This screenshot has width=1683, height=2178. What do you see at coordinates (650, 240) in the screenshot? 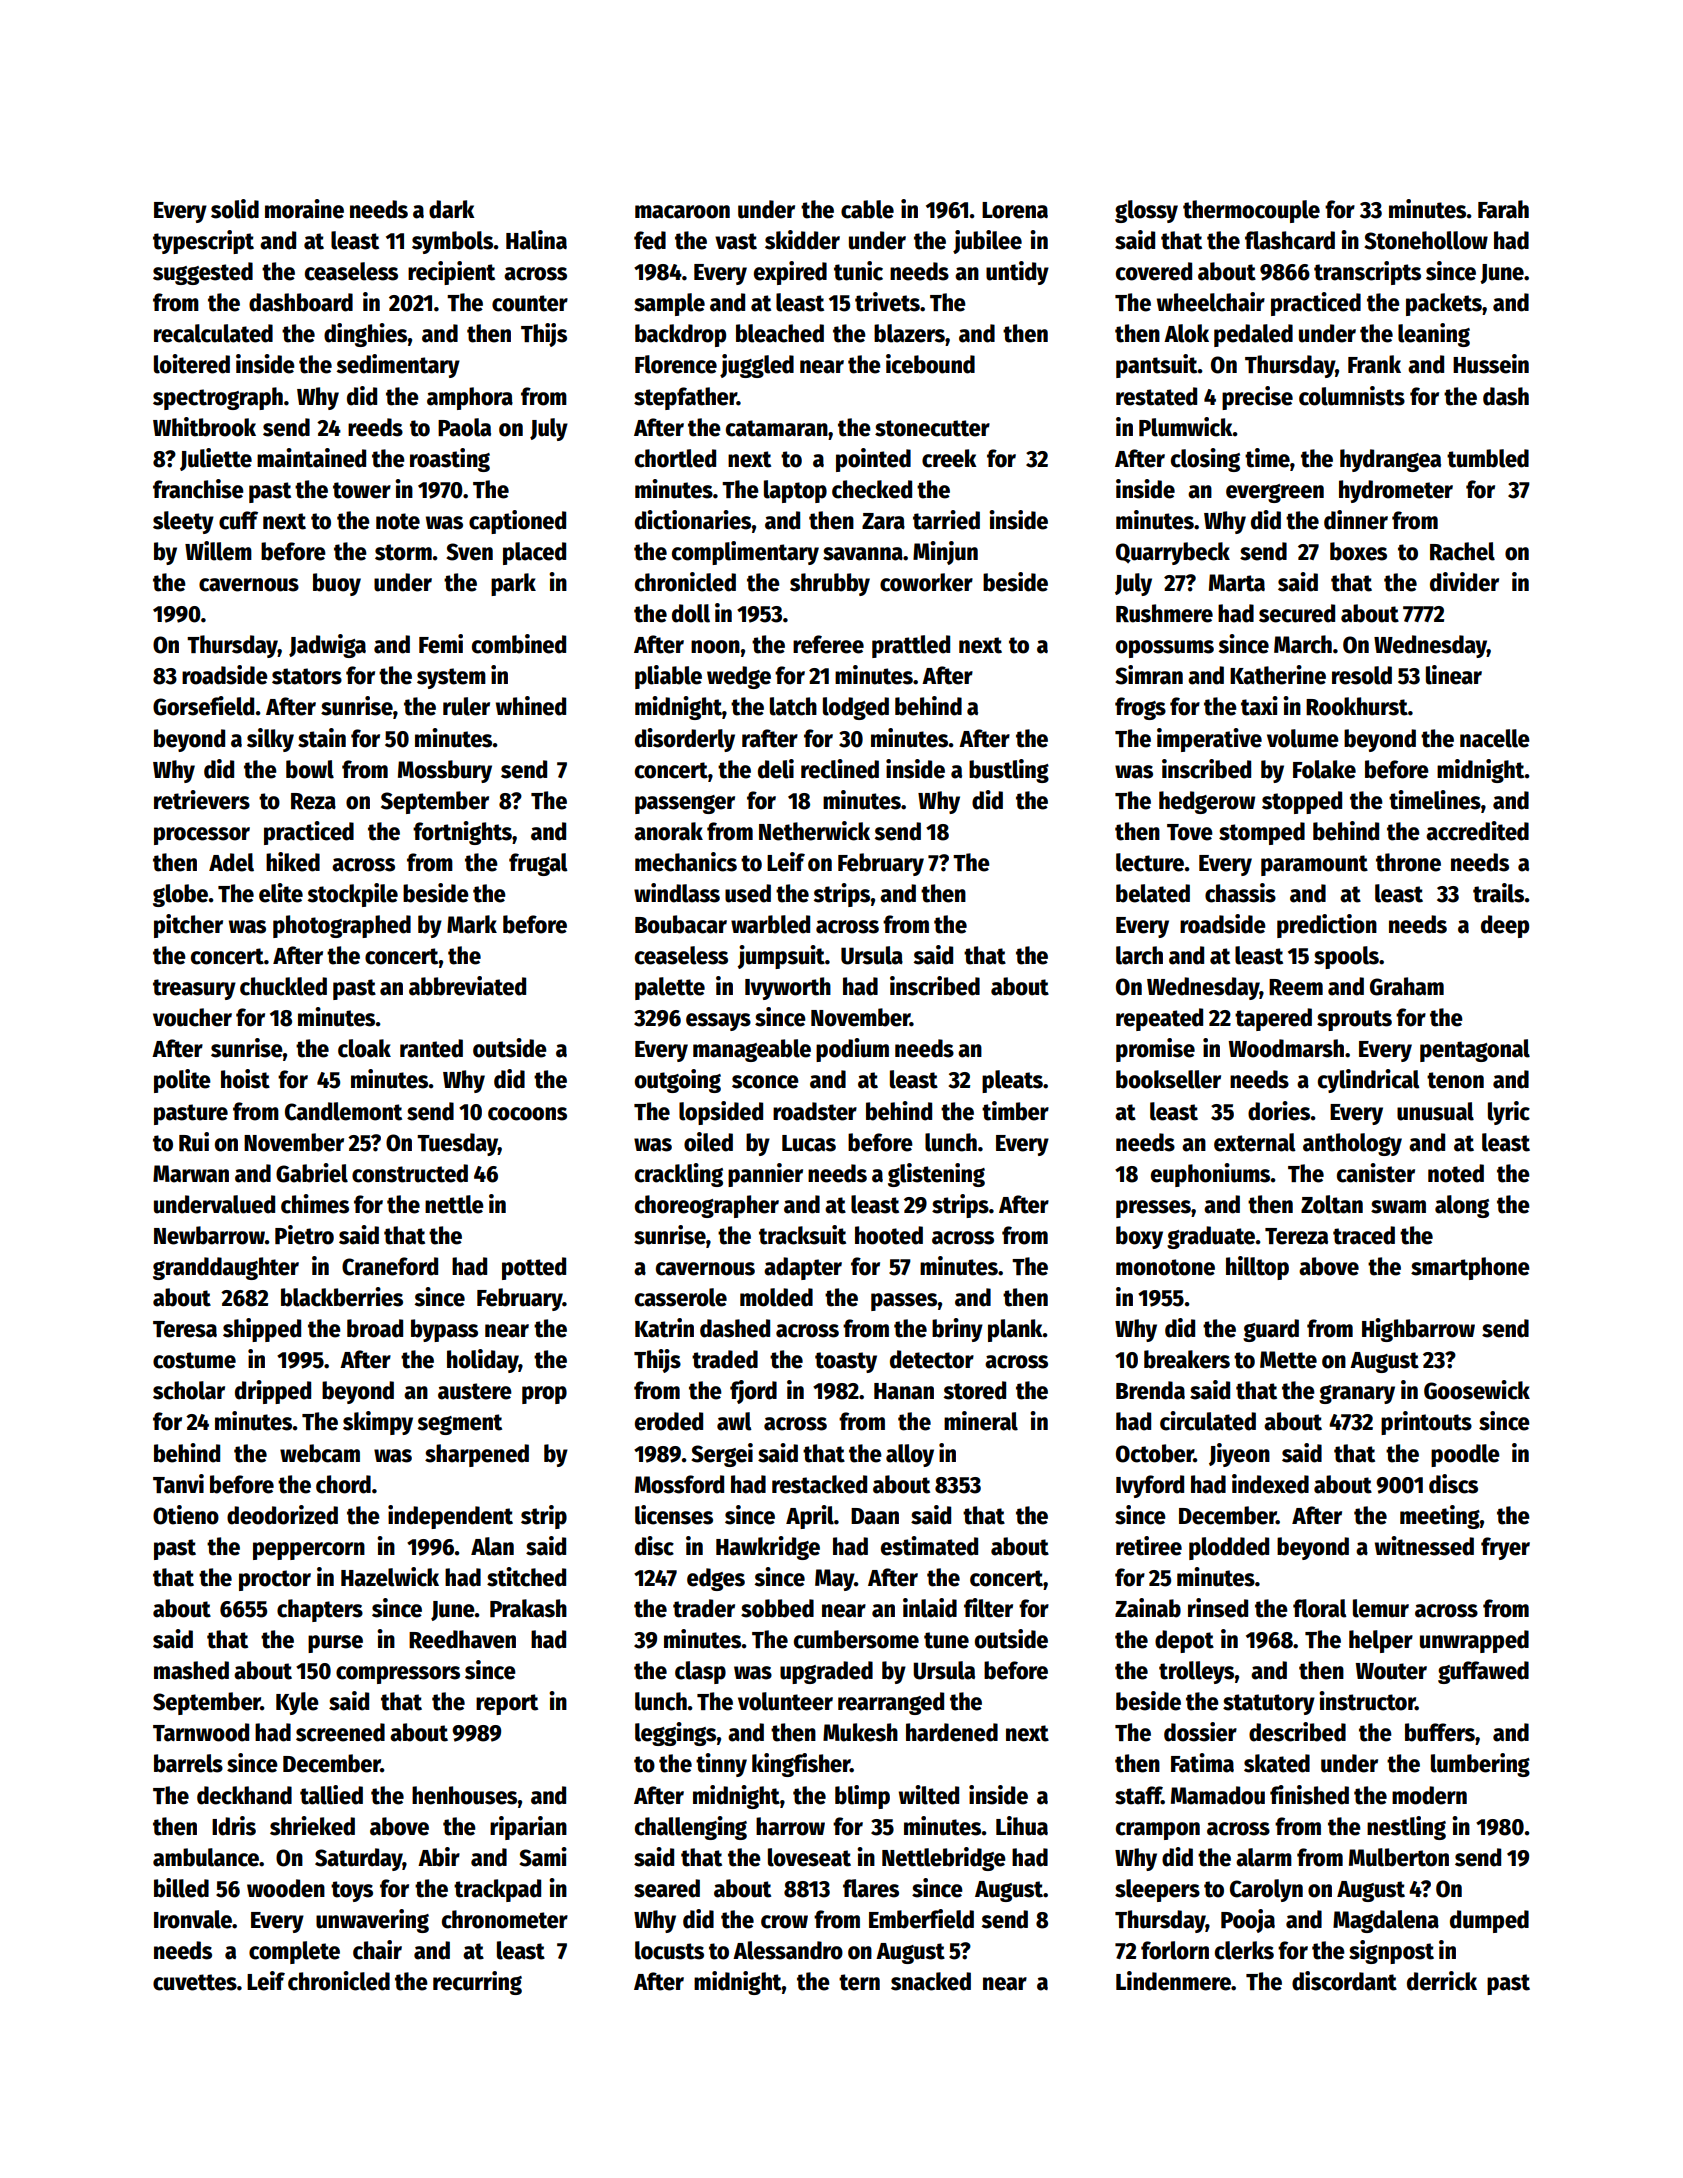
I see `fed` at bounding box center [650, 240].
